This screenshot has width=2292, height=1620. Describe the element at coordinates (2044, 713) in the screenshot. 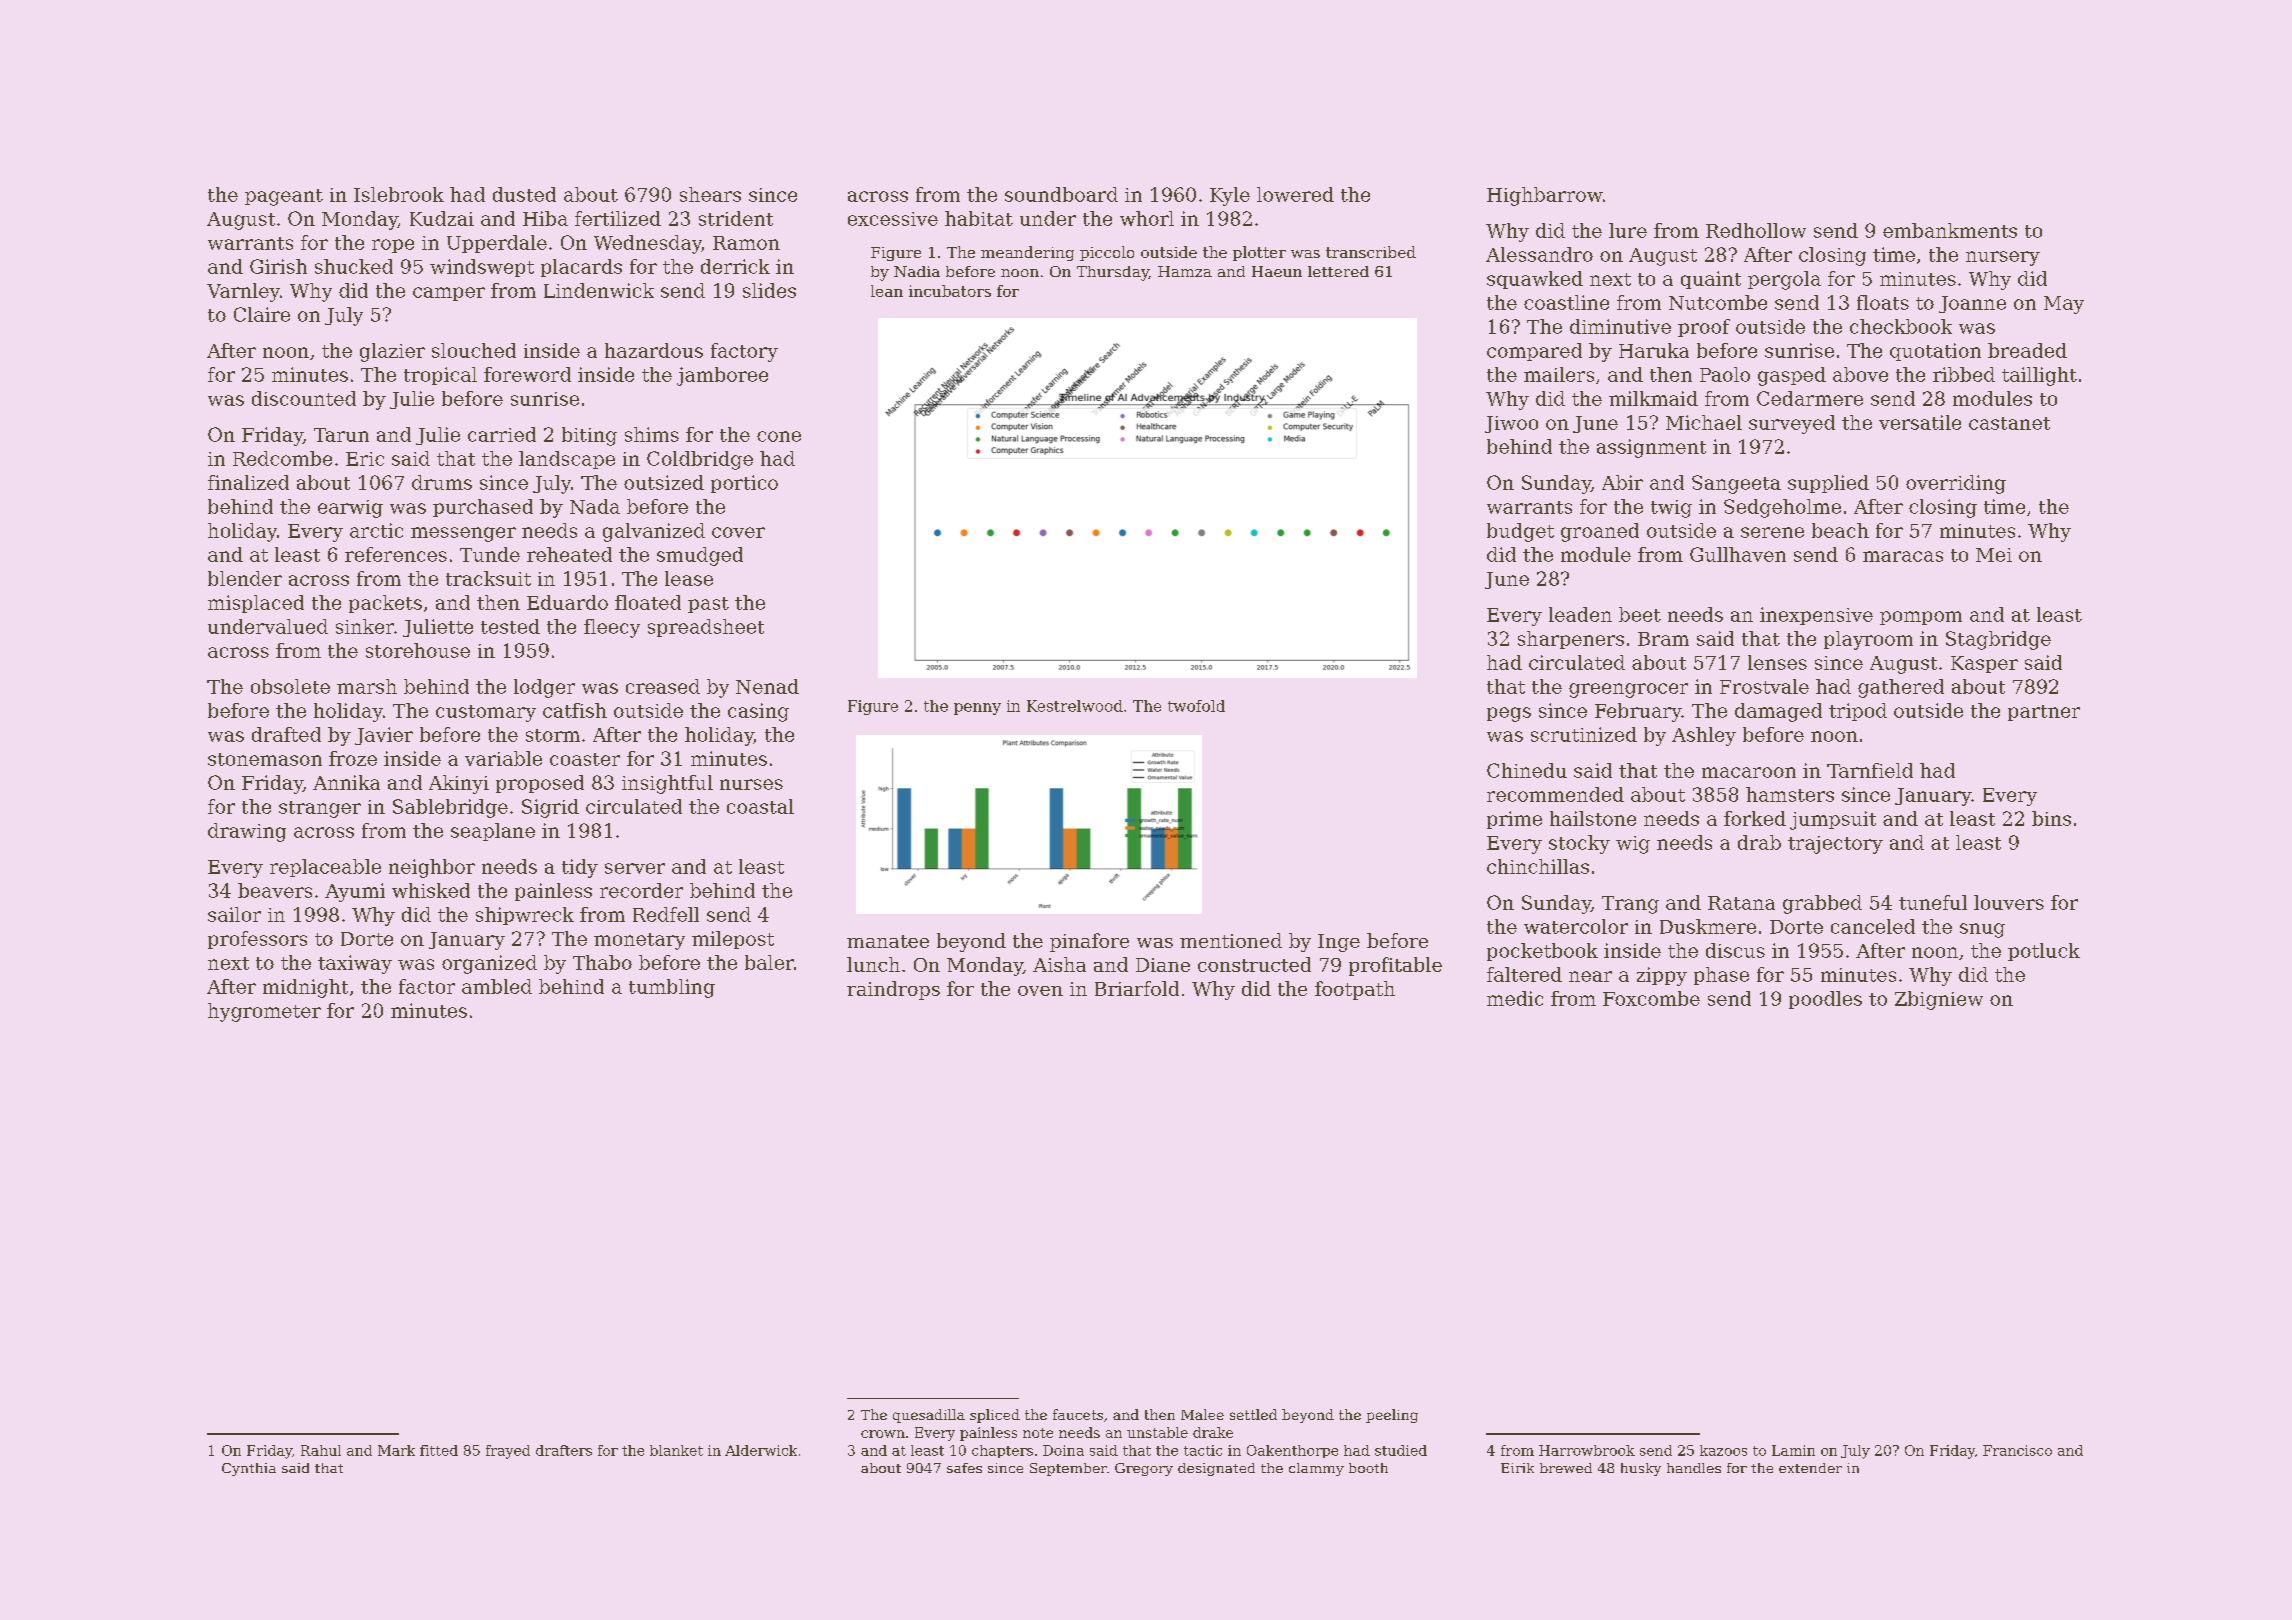

I see `partner` at that location.
